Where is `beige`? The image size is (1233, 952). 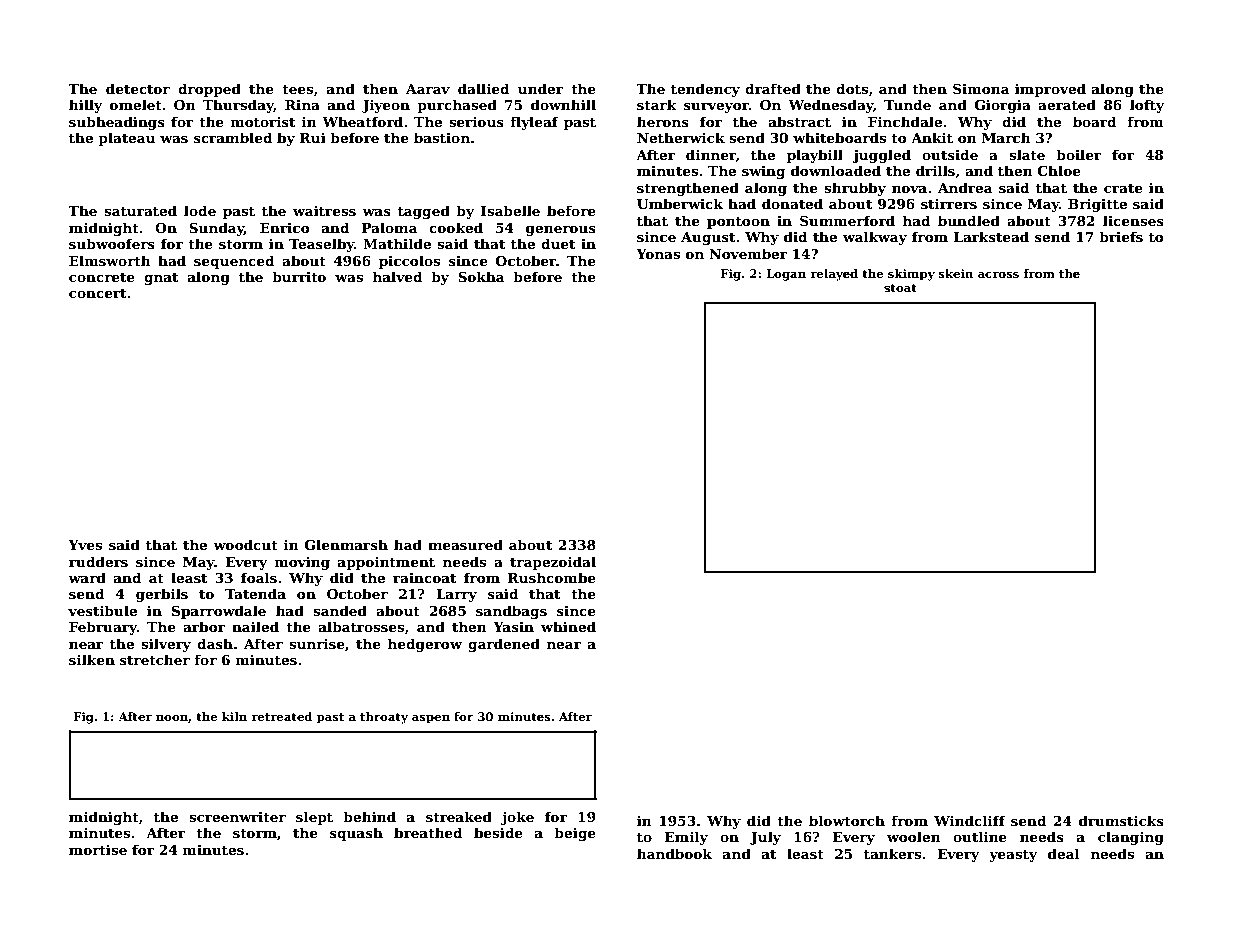 beige is located at coordinates (575, 834).
